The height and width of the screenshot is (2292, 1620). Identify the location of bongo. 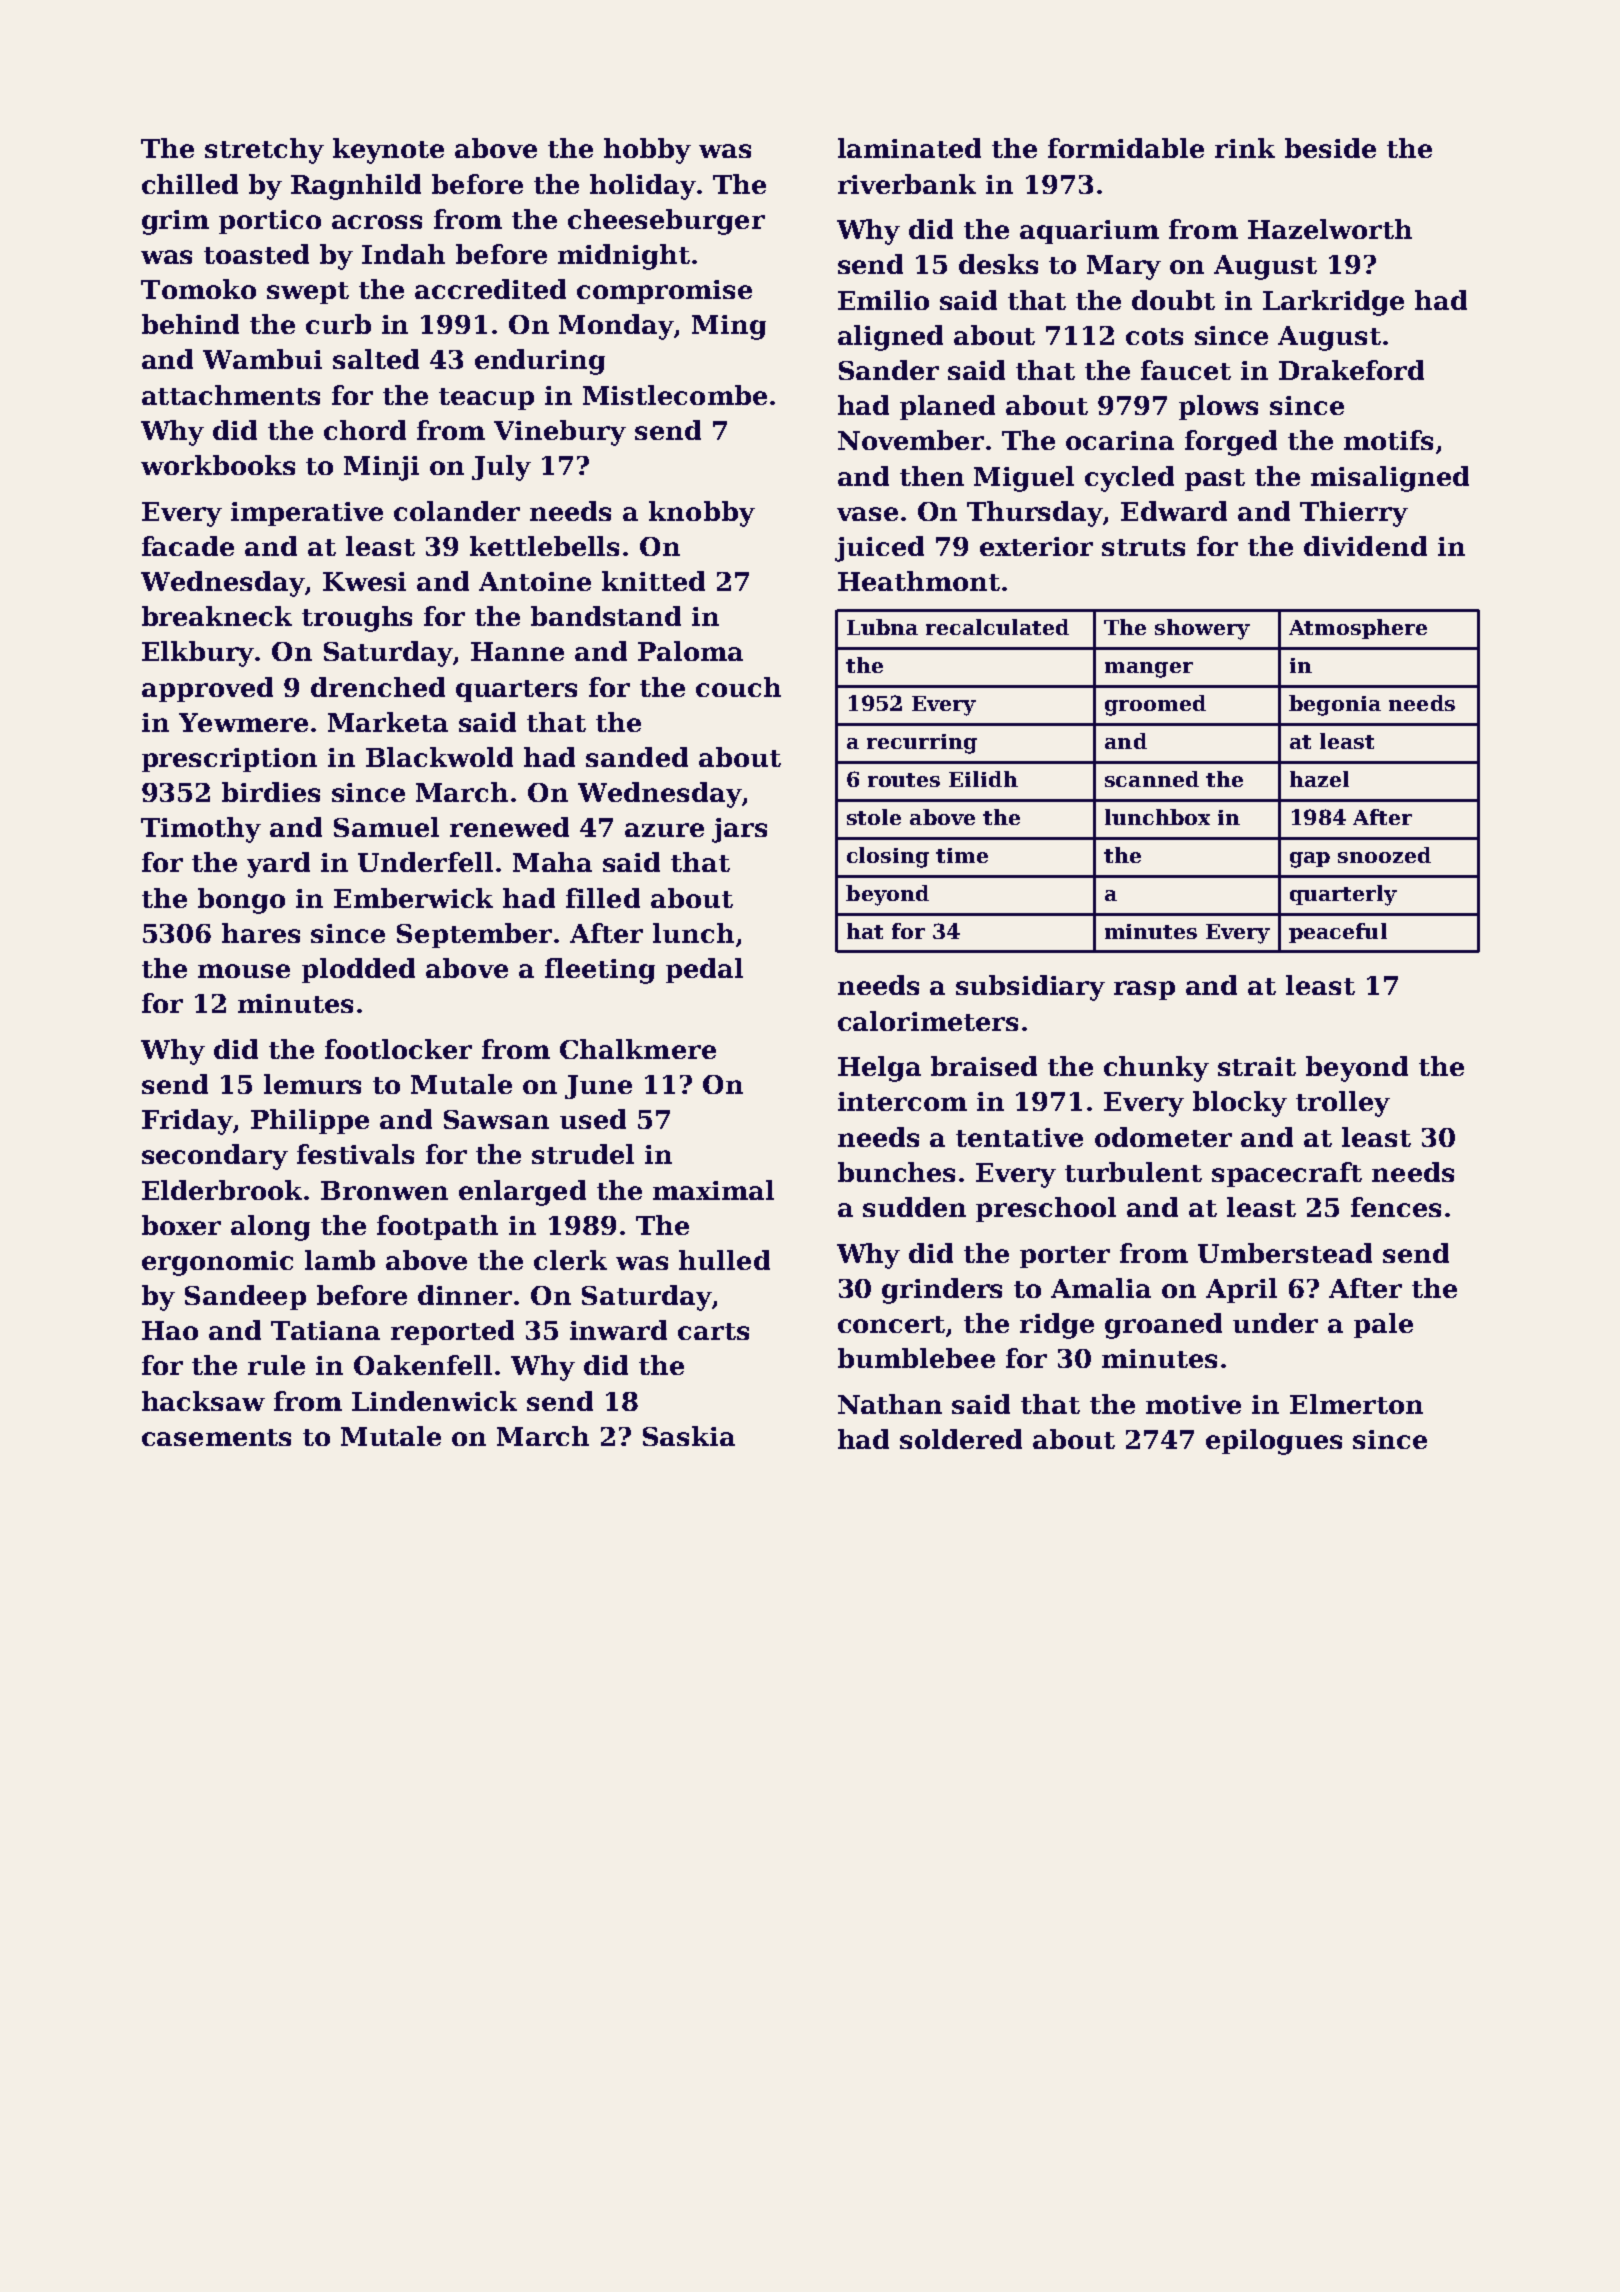
(241, 901).
